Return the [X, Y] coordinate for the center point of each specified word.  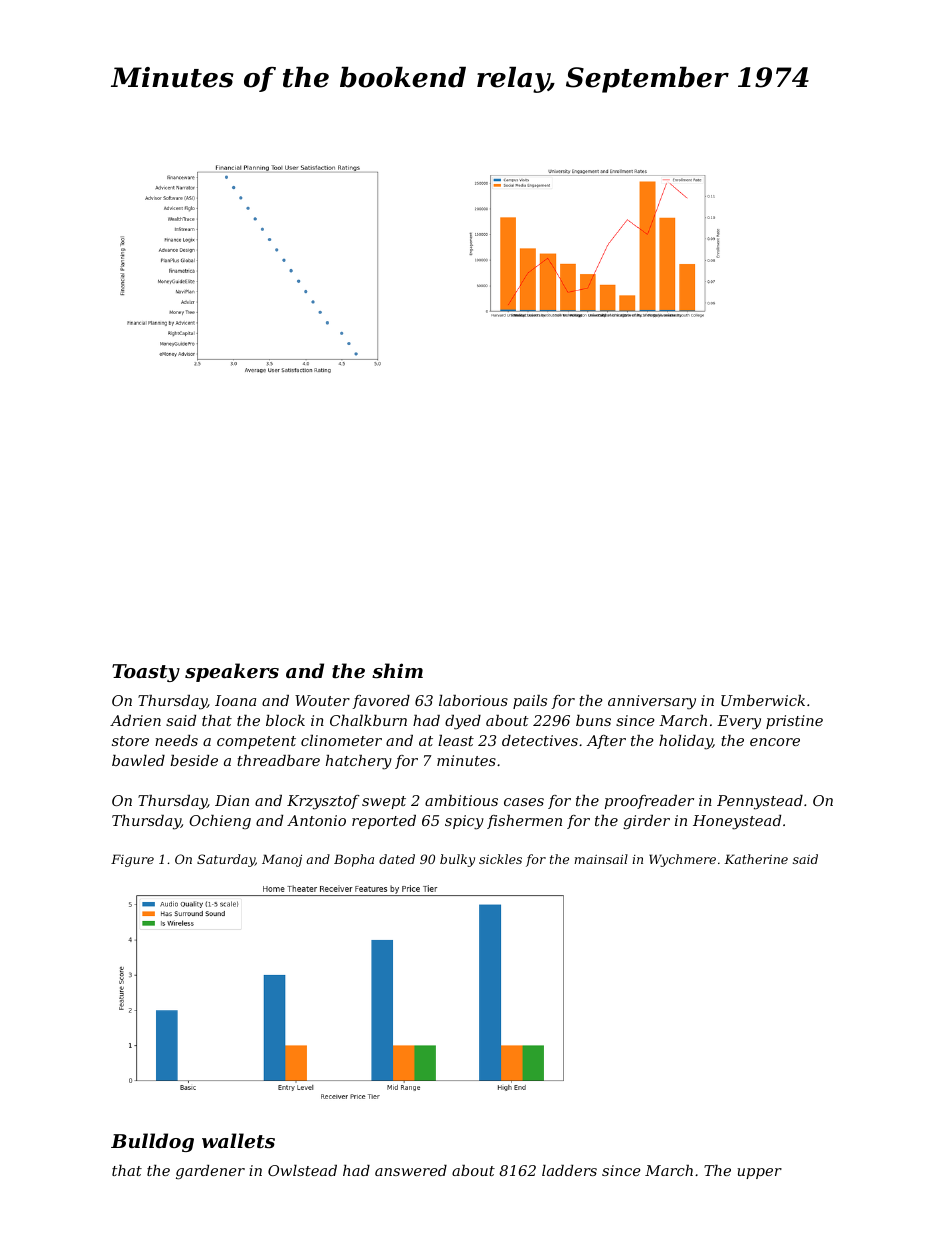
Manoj [282, 860]
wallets [238, 1140]
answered [411, 1170]
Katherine [756, 859]
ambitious [461, 800]
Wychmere [682, 860]
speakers [232, 672]
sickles [500, 859]
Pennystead [760, 802]
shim [397, 671]
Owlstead [302, 1170]
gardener [210, 1172]
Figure [132, 860]
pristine [794, 722]
